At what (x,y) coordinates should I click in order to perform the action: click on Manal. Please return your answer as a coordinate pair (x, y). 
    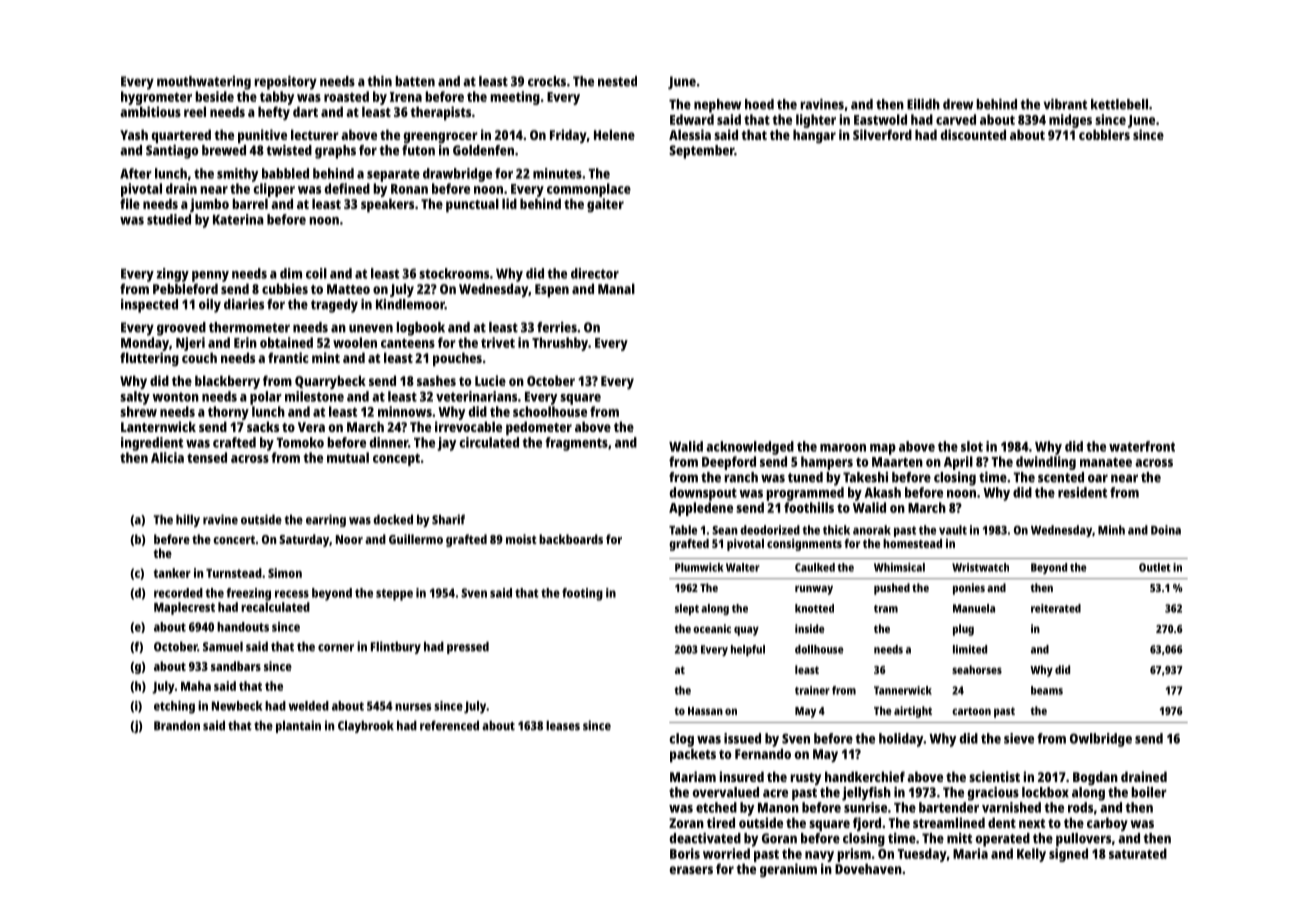
    Looking at the image, I should click on (616, 288).
